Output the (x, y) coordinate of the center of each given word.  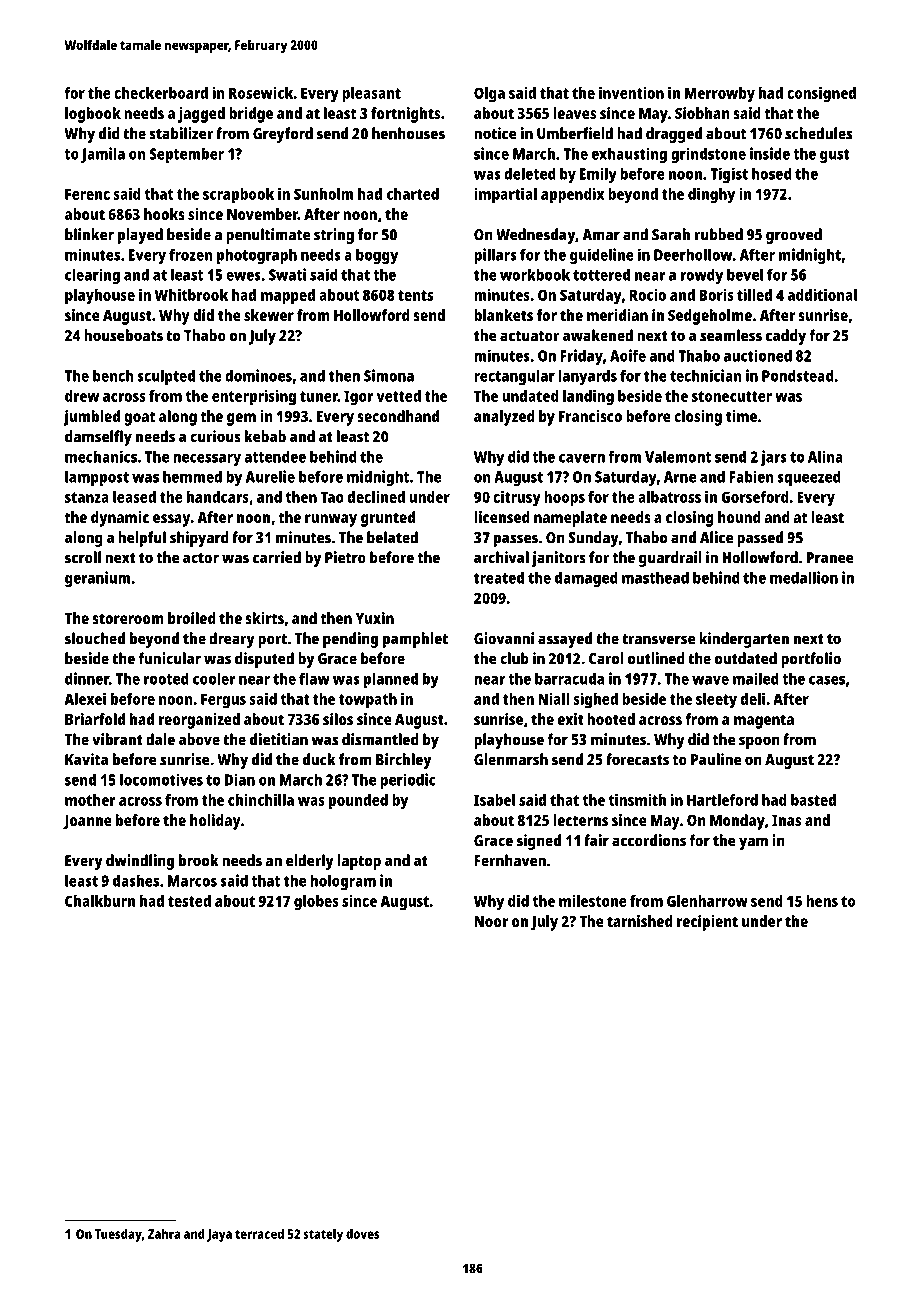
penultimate (268, 236)
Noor (491, 921)
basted (813, 800)
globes (316, 903)
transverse (658, 639)
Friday (581, 357)
